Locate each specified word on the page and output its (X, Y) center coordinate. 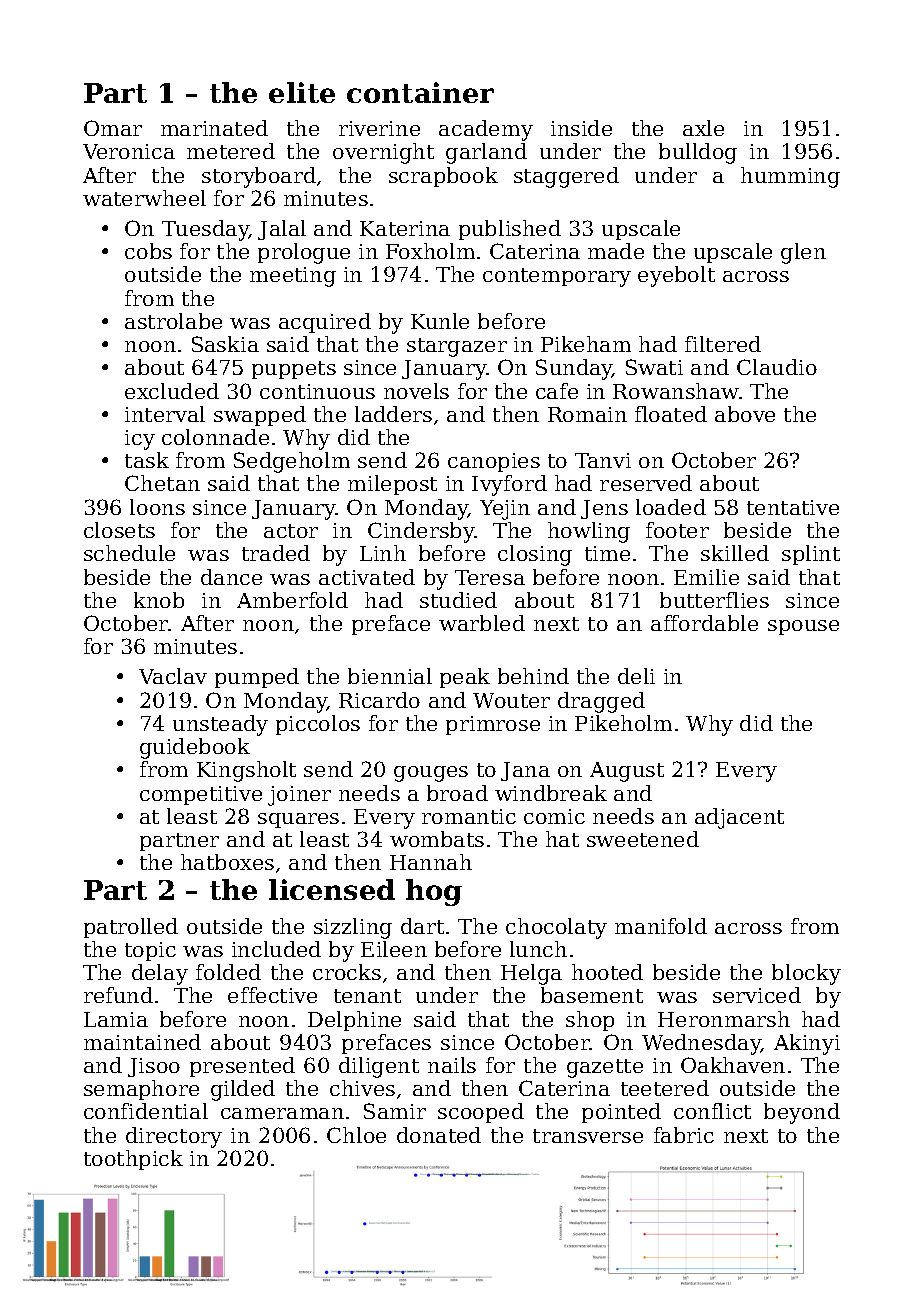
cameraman (282, 1113)
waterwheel (144, 198)
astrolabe (173, 321)
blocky (806, 974)
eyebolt (676, 276)
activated (367, 577)
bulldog (698, 153)
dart (422, 926)
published (510, 230)
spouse (803, 627)
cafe (557, 391)
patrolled (131, 928)
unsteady (220, 725)
